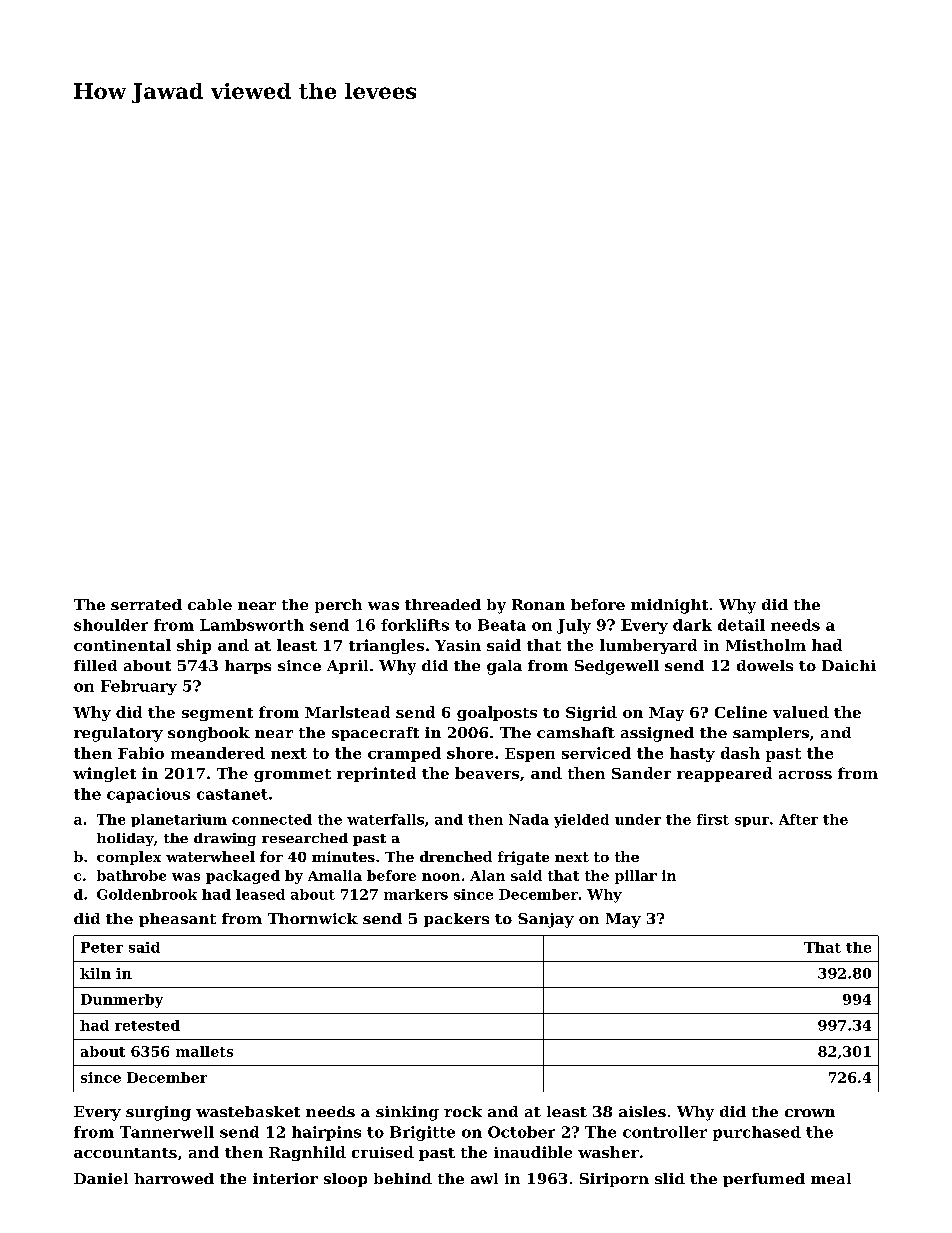 Image resolution: width=952 pixels, height=1233 pixels. I want to click on Daichi, so click(849, 665).
